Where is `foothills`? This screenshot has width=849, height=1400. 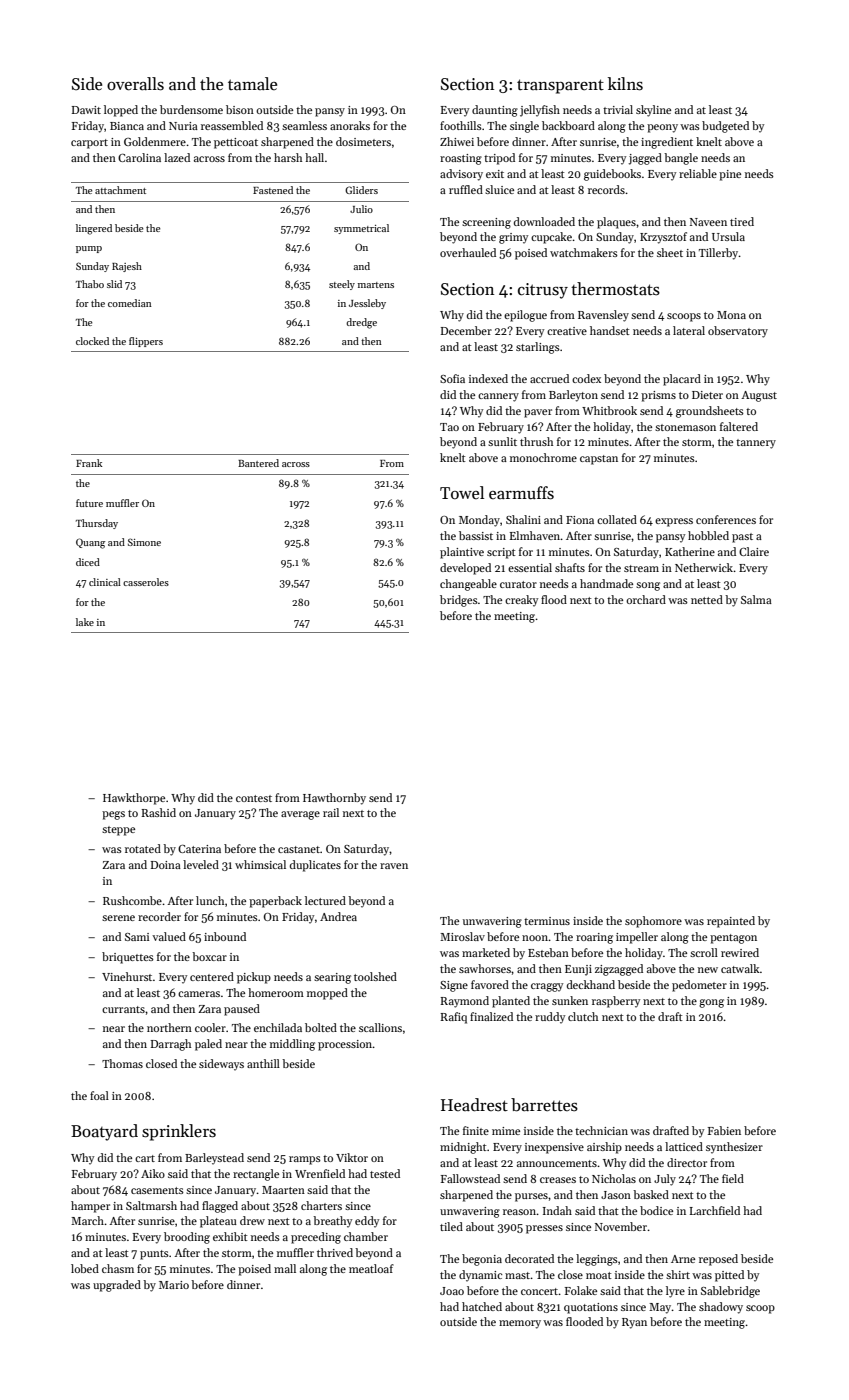
foothills is located at coordinates (461, 125).
